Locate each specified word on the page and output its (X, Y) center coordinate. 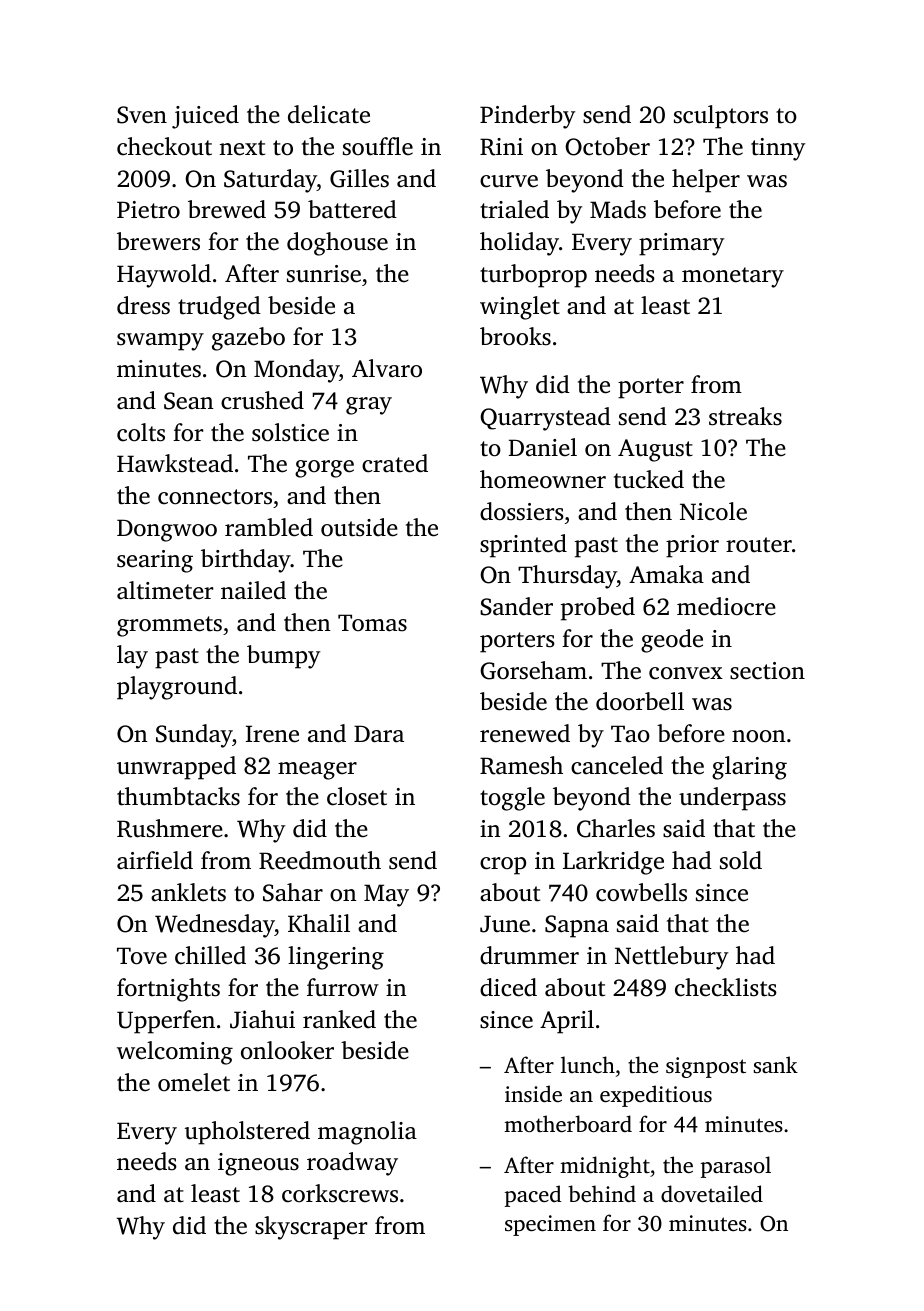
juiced (205, 117)
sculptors (721, 117)
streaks (745, 416)
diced (508, 987)
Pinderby (527, 117)
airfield (155, 860)
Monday (296, 371)
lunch (588, 1064)
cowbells (641, 892)
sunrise (324, 274)
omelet (194, 1082)
